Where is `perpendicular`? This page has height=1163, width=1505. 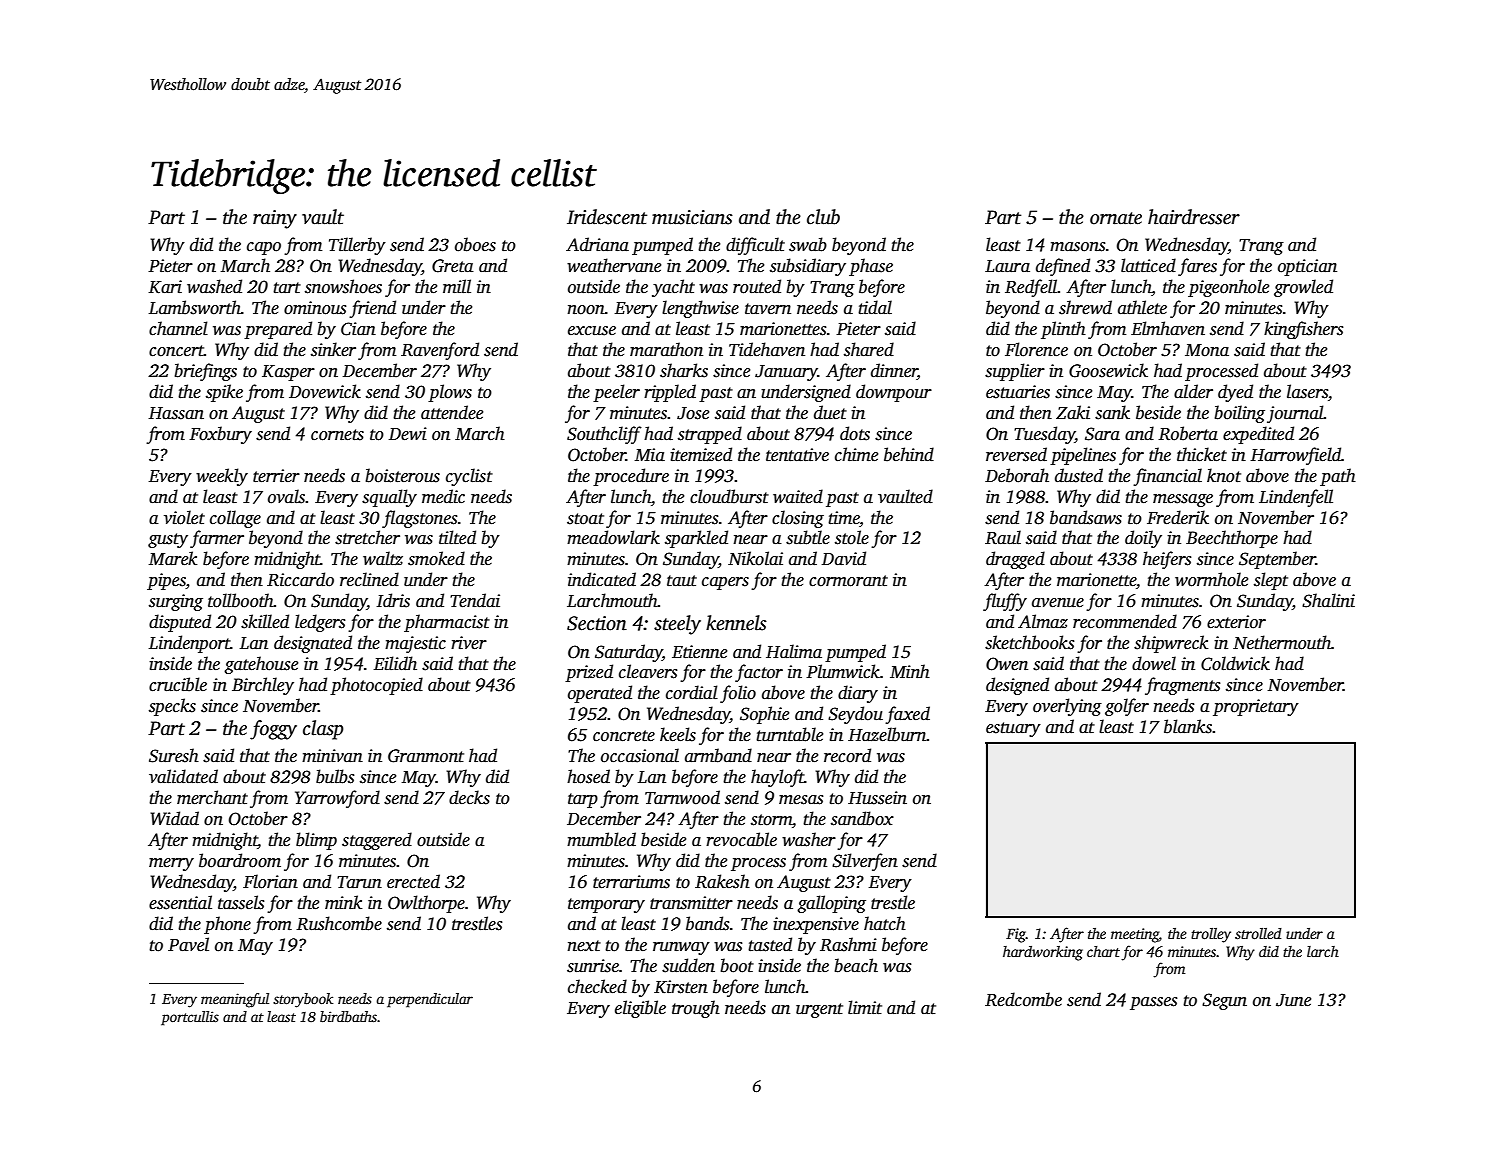 perpendicular is located at coordinates (430, 1000).
